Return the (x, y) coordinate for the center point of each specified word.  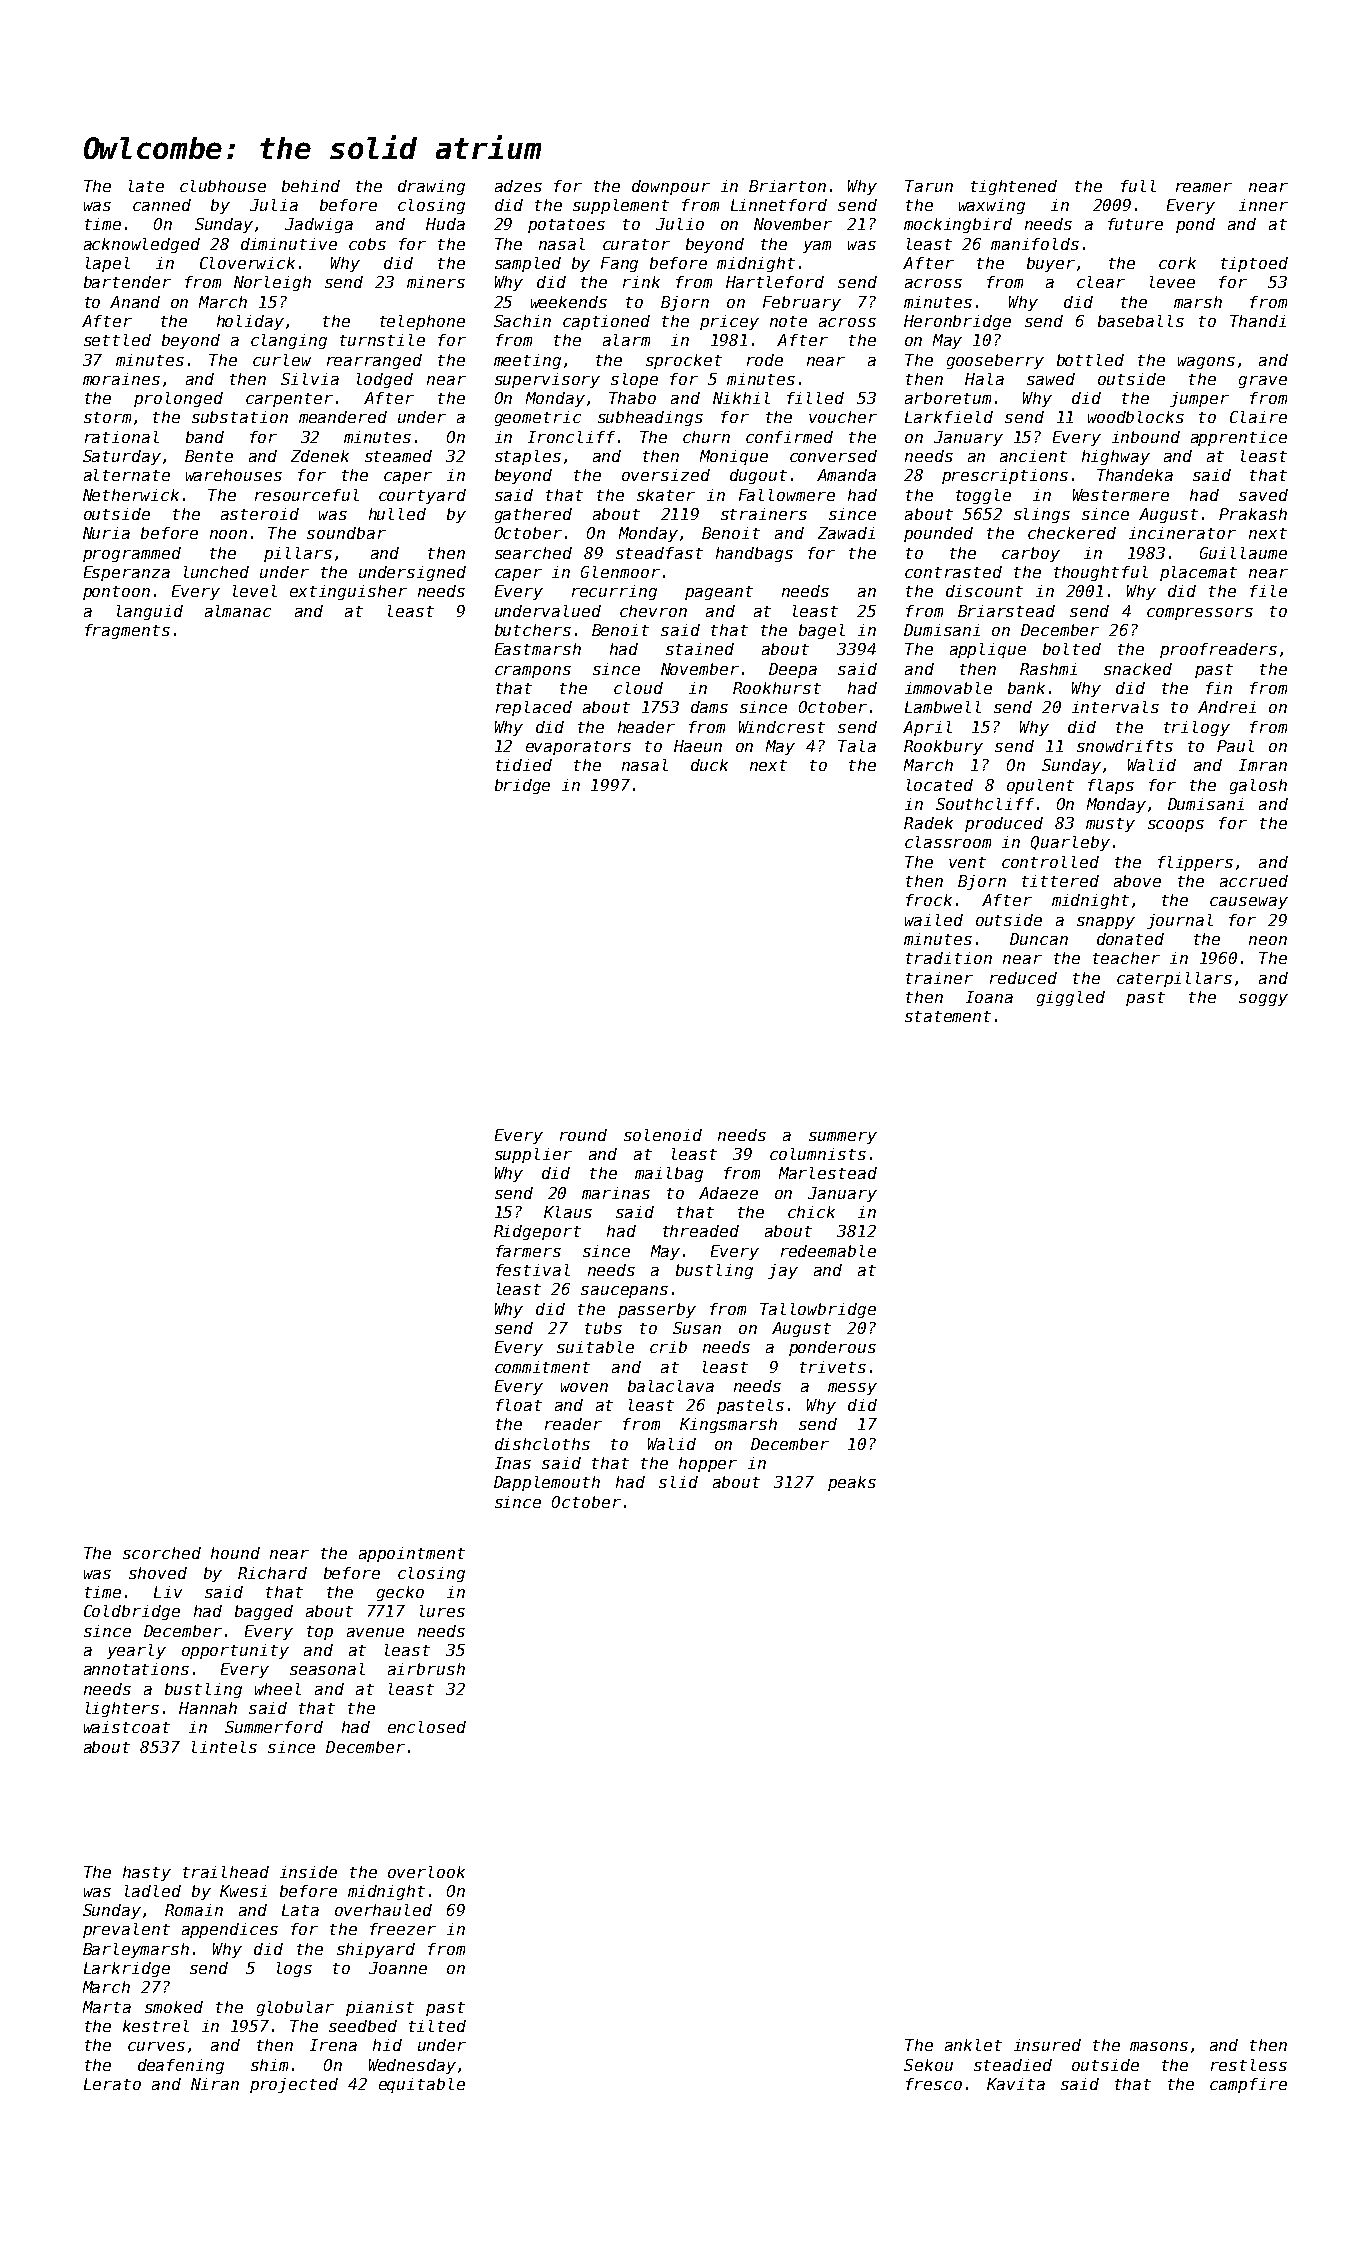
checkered (1072, 533)
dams (709, 707)
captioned (606, 322)
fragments (127, 631)
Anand (135, 302)
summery (843, 1138)
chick (811, 1212)
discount (984, 591)
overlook (426, 1872)
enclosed (427, 1727)
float (519, 1405)
